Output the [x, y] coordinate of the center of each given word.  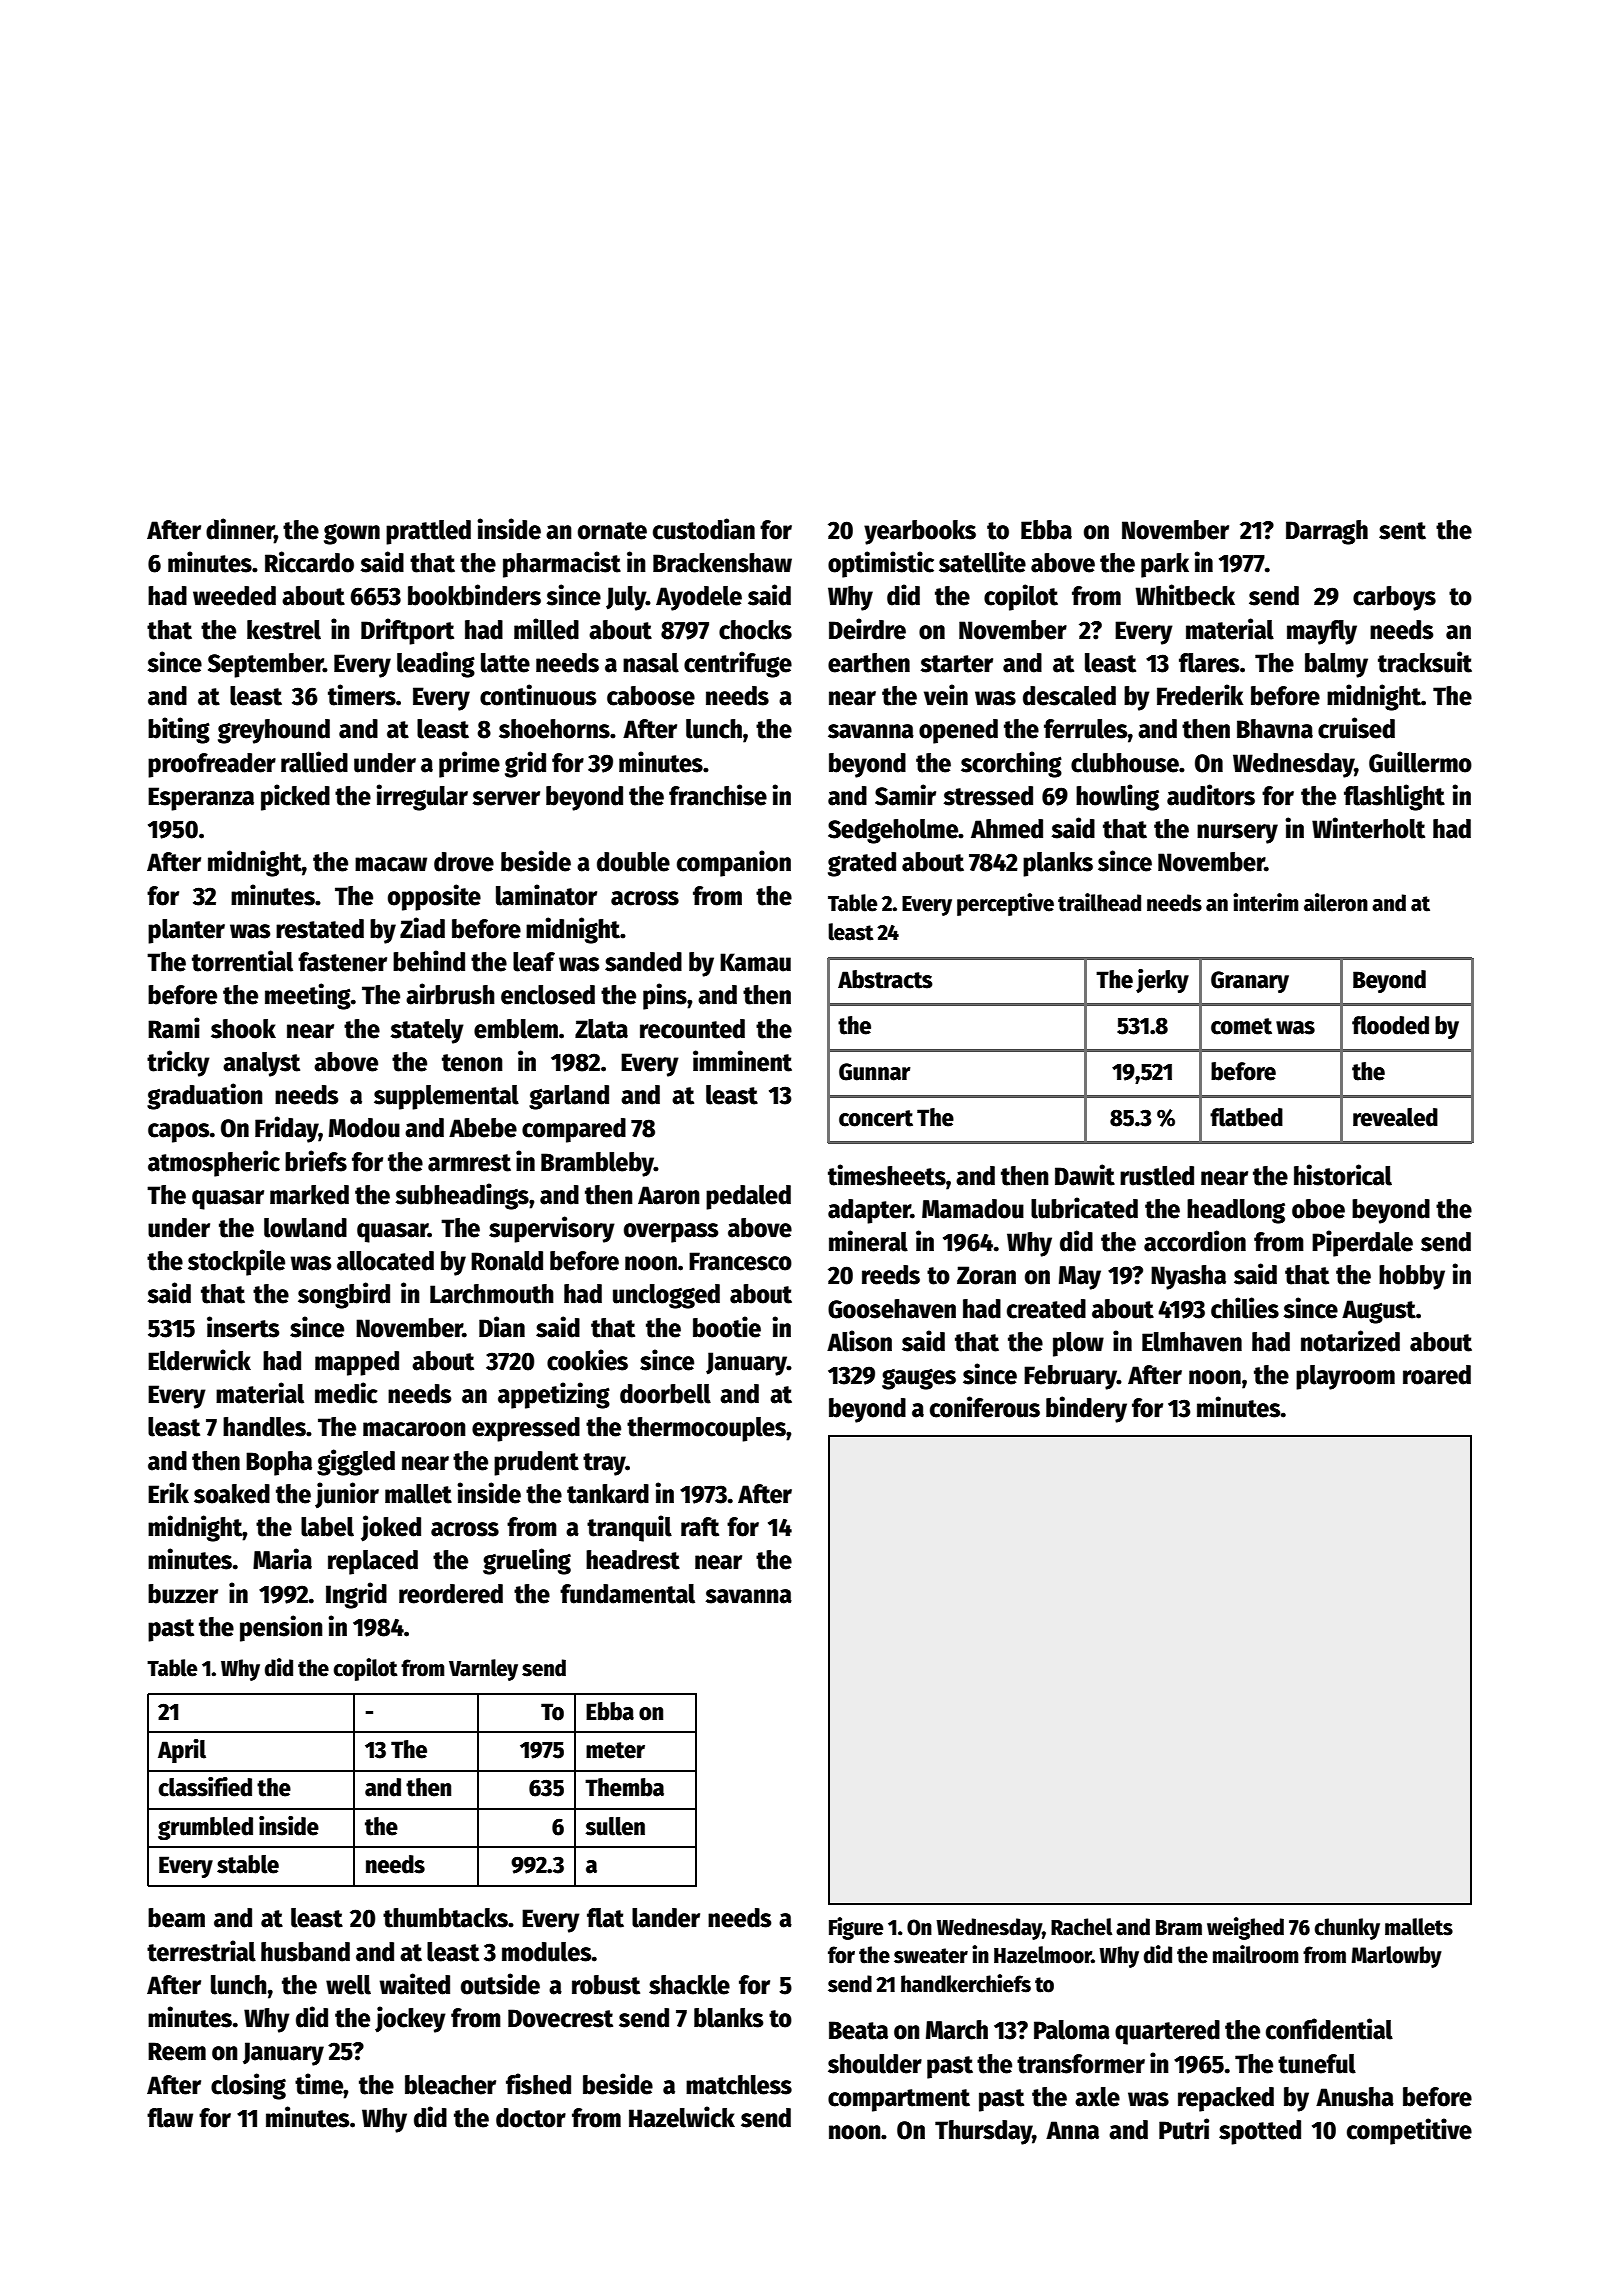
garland [569, 1097]
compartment [899, 2100]
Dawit [1085, 1175]
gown [352, 534]
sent [1402, 531]
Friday [287, 1129]
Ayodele [699, 598]
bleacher [450, 2085]
